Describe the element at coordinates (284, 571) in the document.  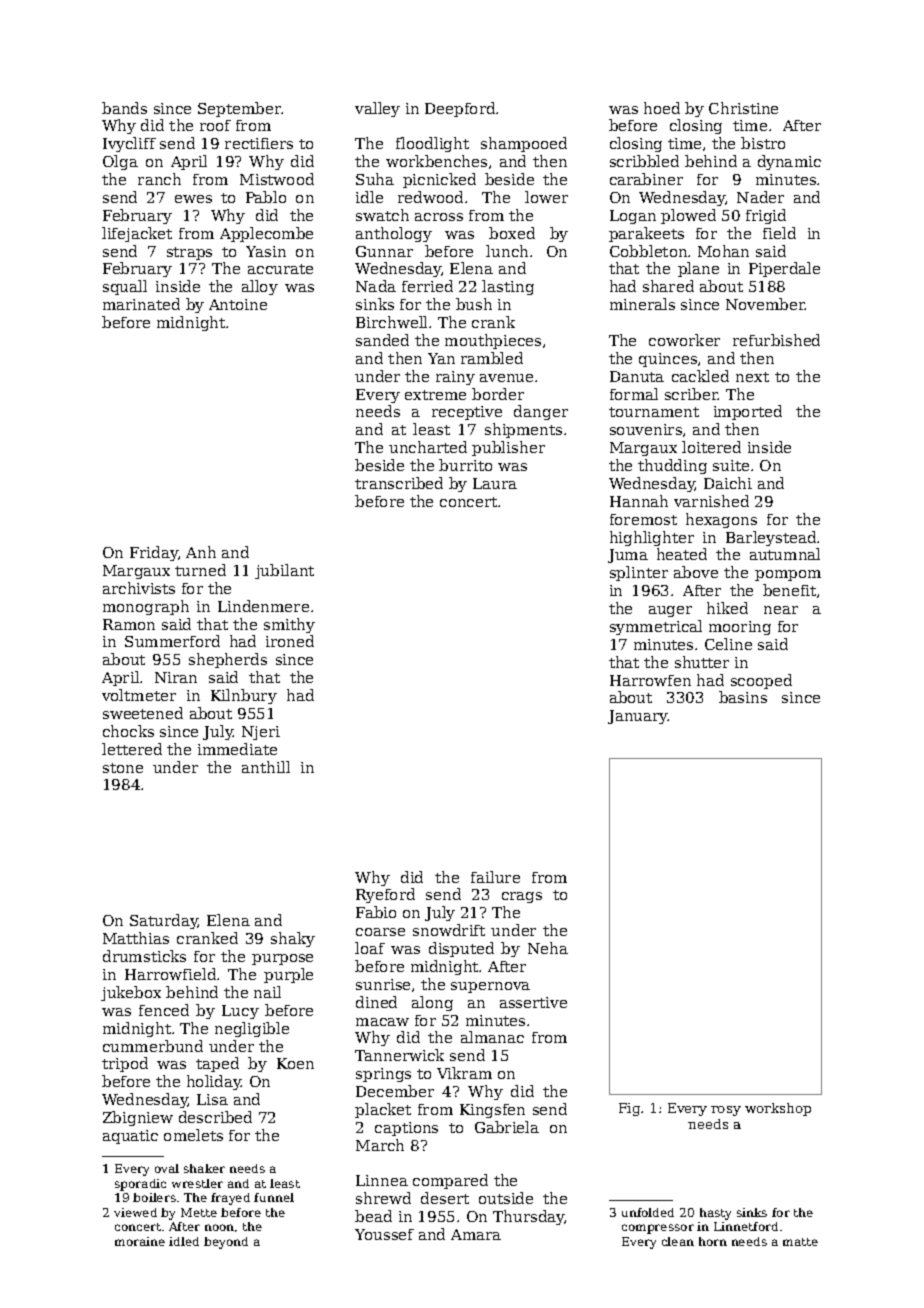
I see `jubilant` at that location.
